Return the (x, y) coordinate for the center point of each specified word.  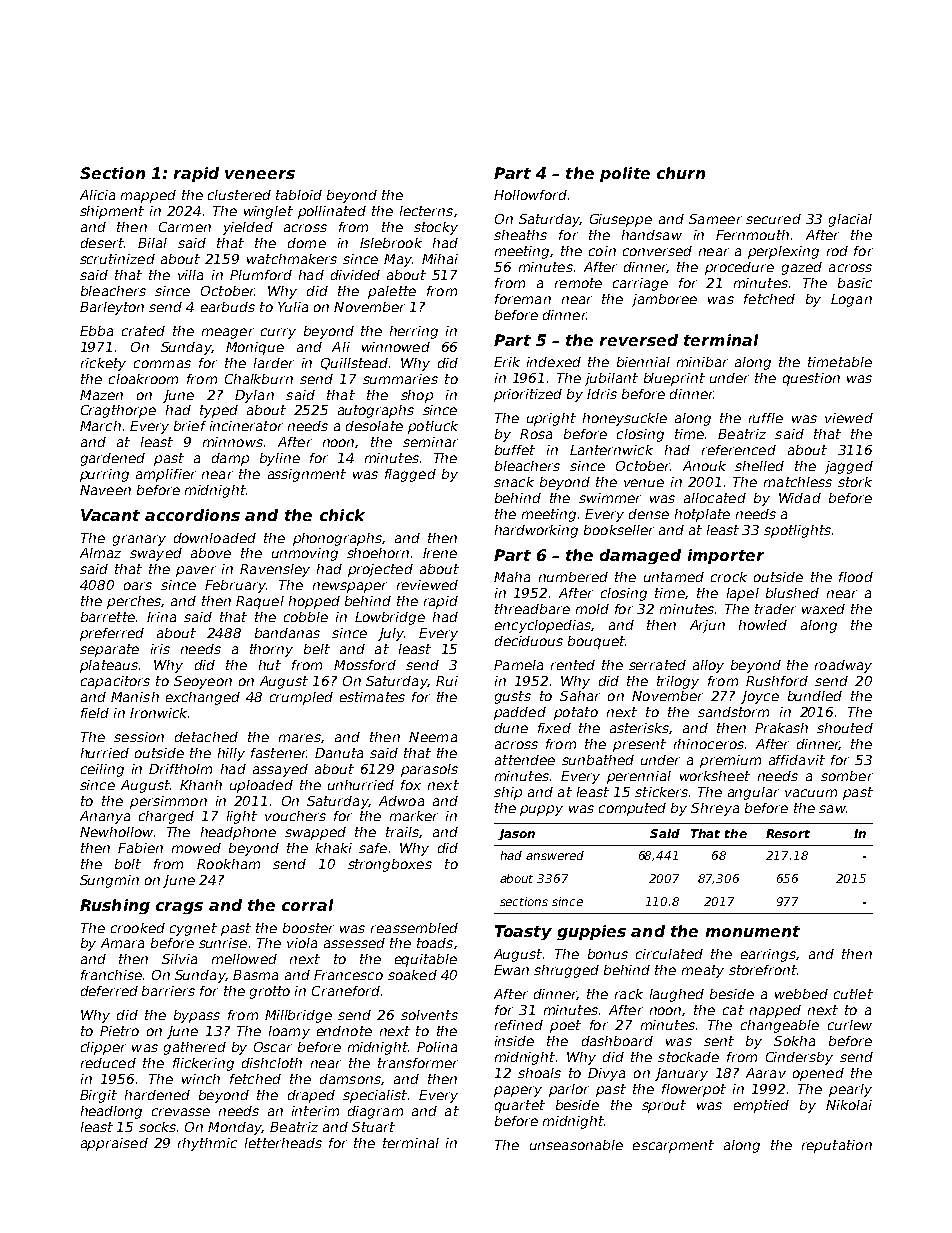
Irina (161, 617)
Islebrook (391, 243)
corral (307, 905)
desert (102, 243)
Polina (437, 1047)
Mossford (365, 665)
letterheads (283, 1143)
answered (555, 855)
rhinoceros (709, 744)
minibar (702, 362)
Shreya (715, 809)
